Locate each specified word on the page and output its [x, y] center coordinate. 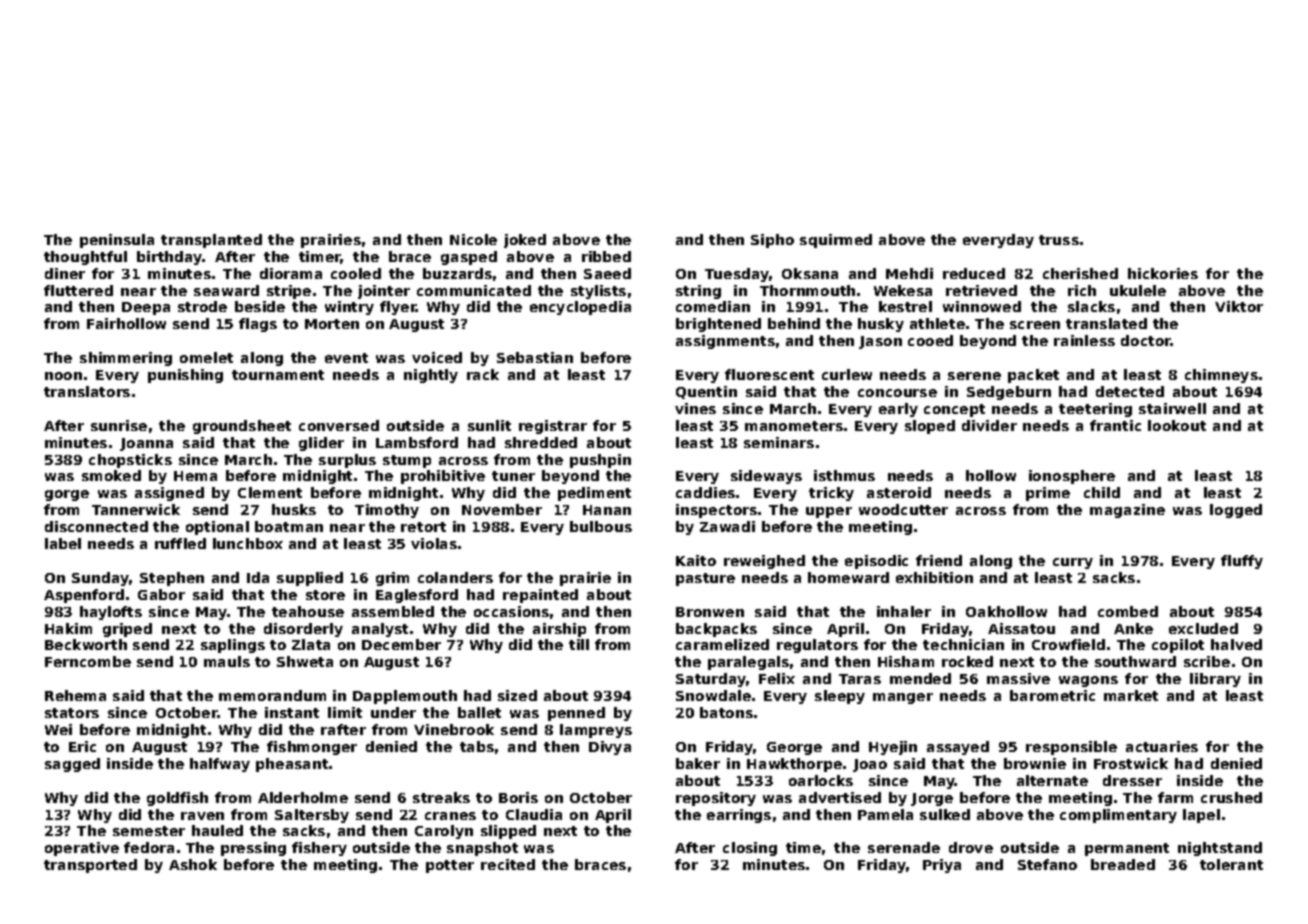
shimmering [126, 359]
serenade [904, 847]
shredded [541, 442]
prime [1048, 494]
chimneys [1221, 376]
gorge [67, 495]
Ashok [193, 864]
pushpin [600, 461]
